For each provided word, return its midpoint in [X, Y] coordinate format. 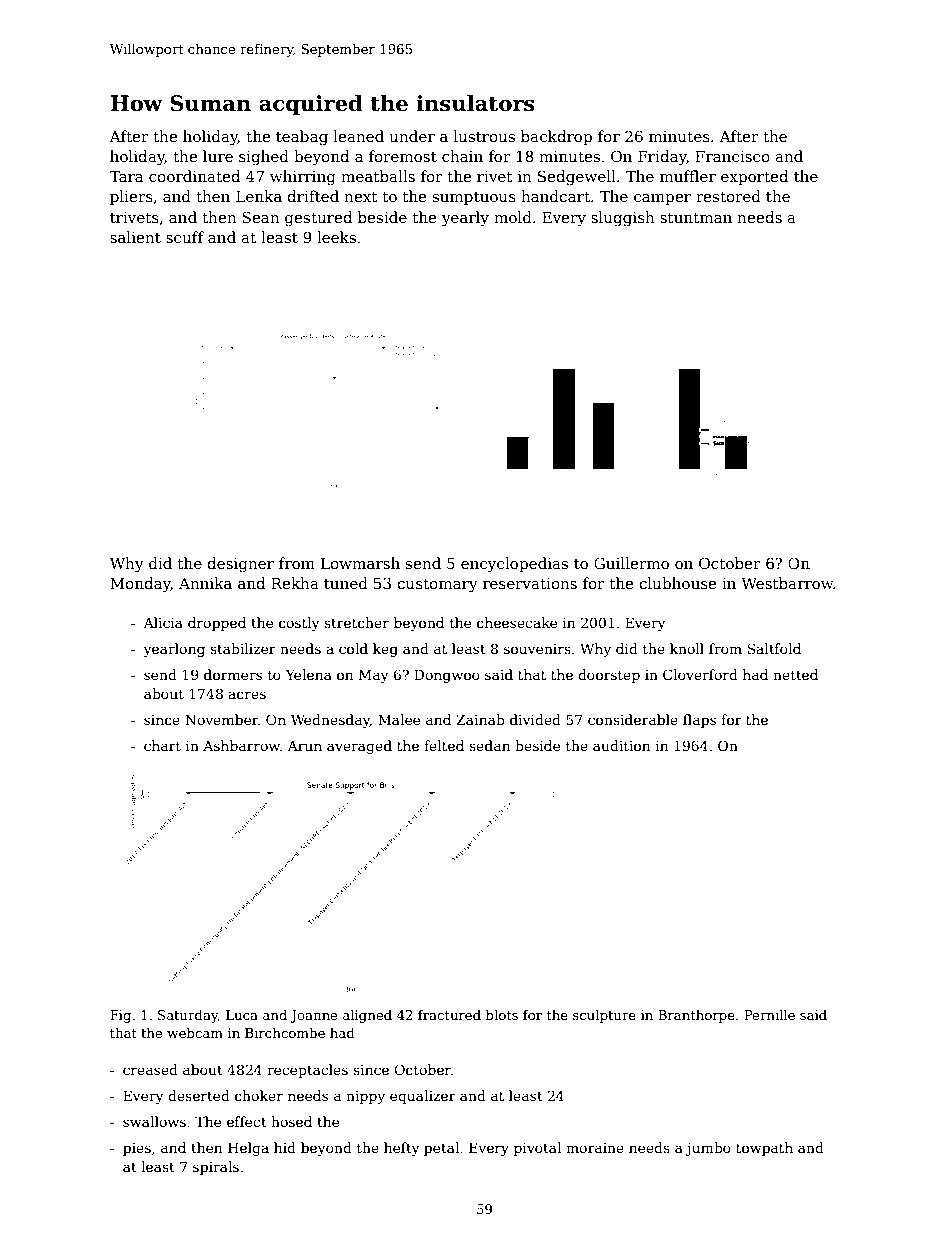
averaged [359, 747]
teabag [302, 138]
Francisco [732, 156]
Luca [242, 1015]
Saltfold [774, 648]
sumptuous [474, 198]
